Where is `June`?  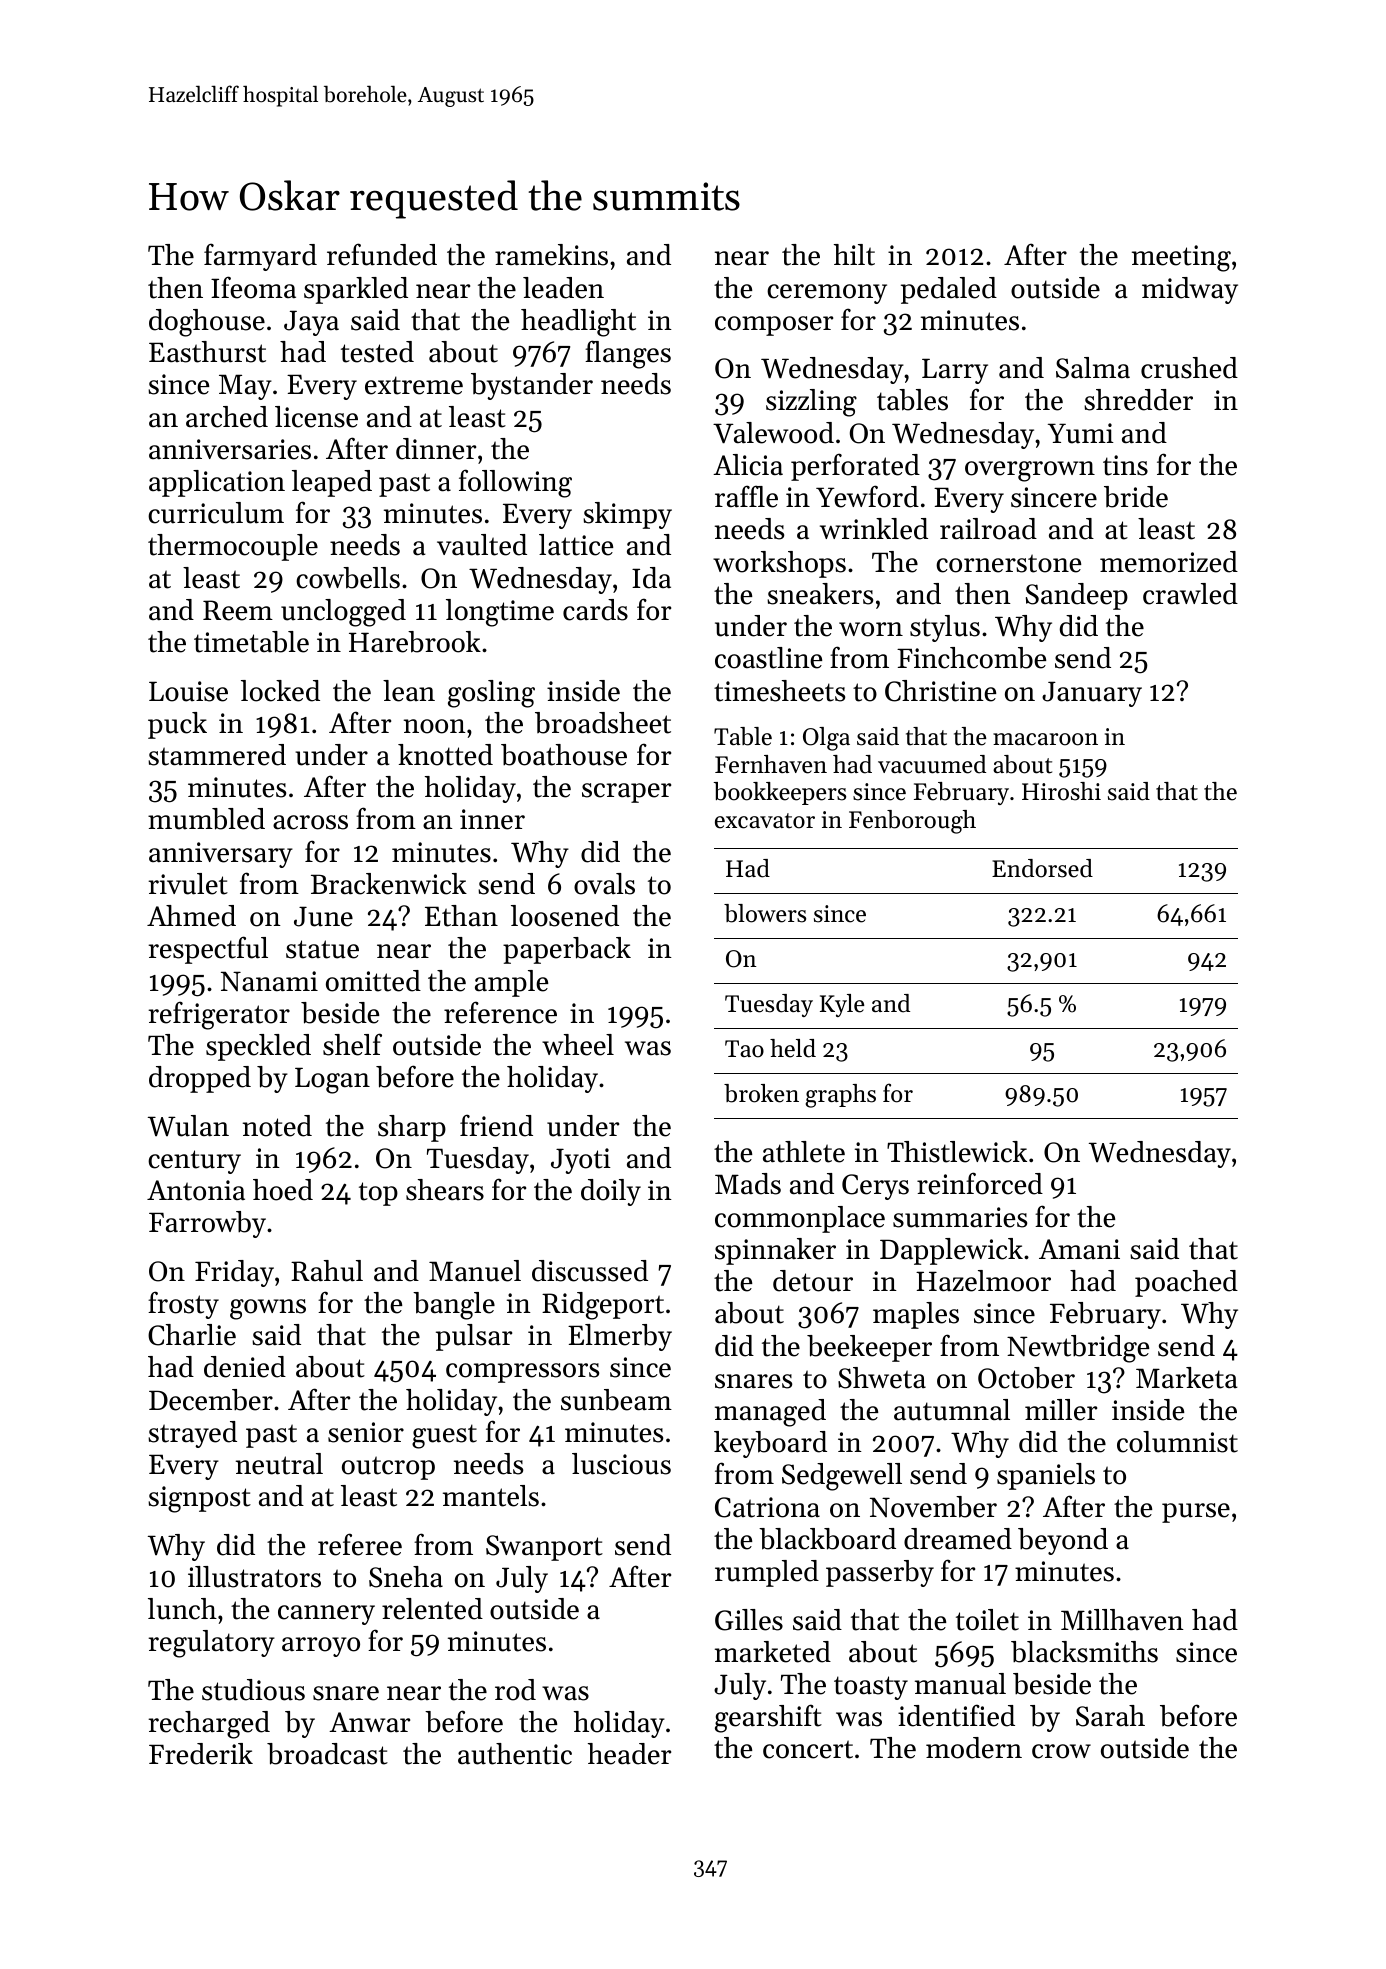 June is located at coordinates (323, 916).
